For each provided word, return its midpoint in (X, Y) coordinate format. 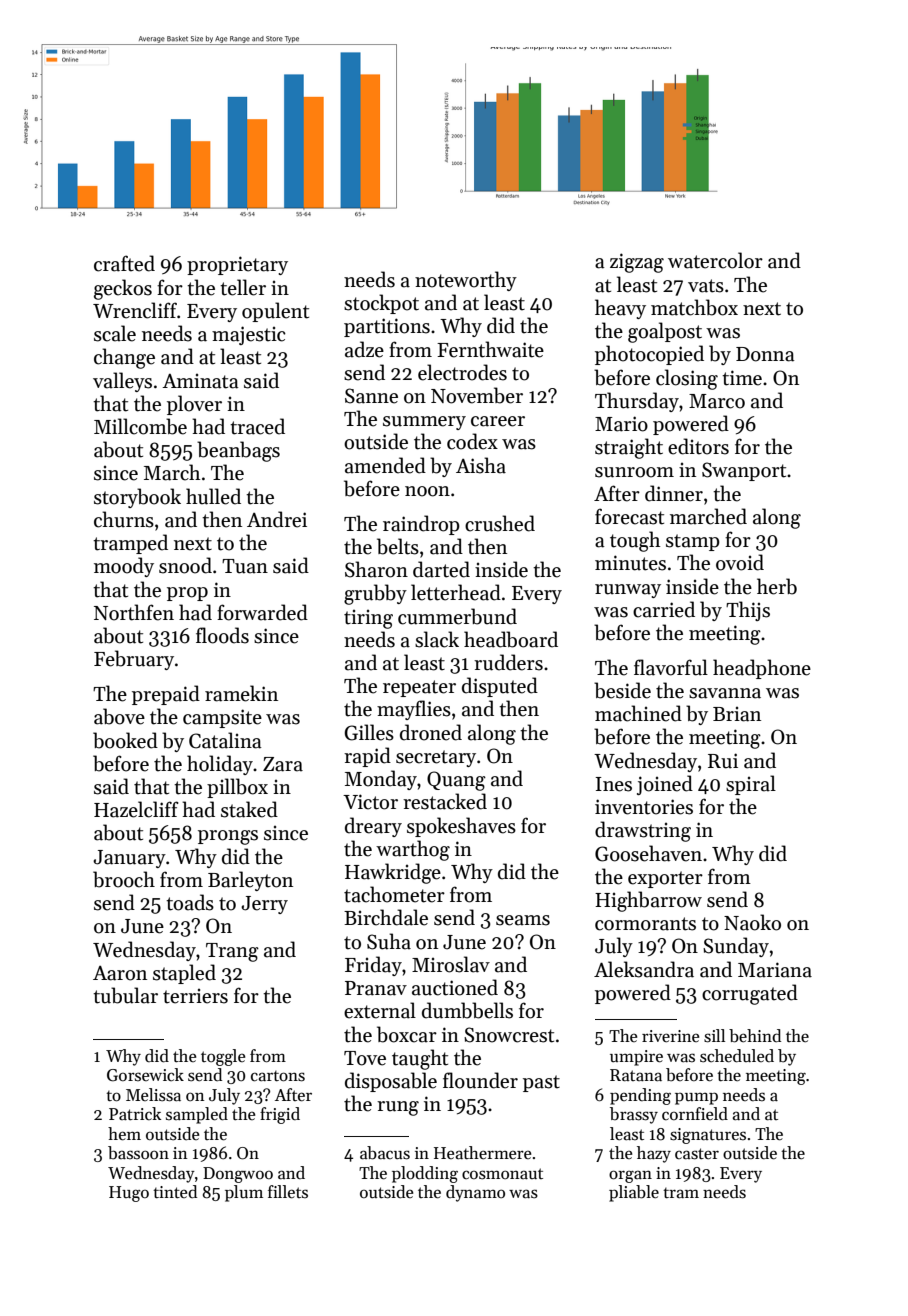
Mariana (775, 970)
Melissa (153, 1095)
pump (696, 1098)
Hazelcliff (136, 809)
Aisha (481, 465)
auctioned (455, 987)
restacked (445, 801)
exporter (665, 879)
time (742, 378)
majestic (249, 335)
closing (687, 379)
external (380, 1010)
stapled (184, 974)
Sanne (371, 396)
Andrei (277, 519)
